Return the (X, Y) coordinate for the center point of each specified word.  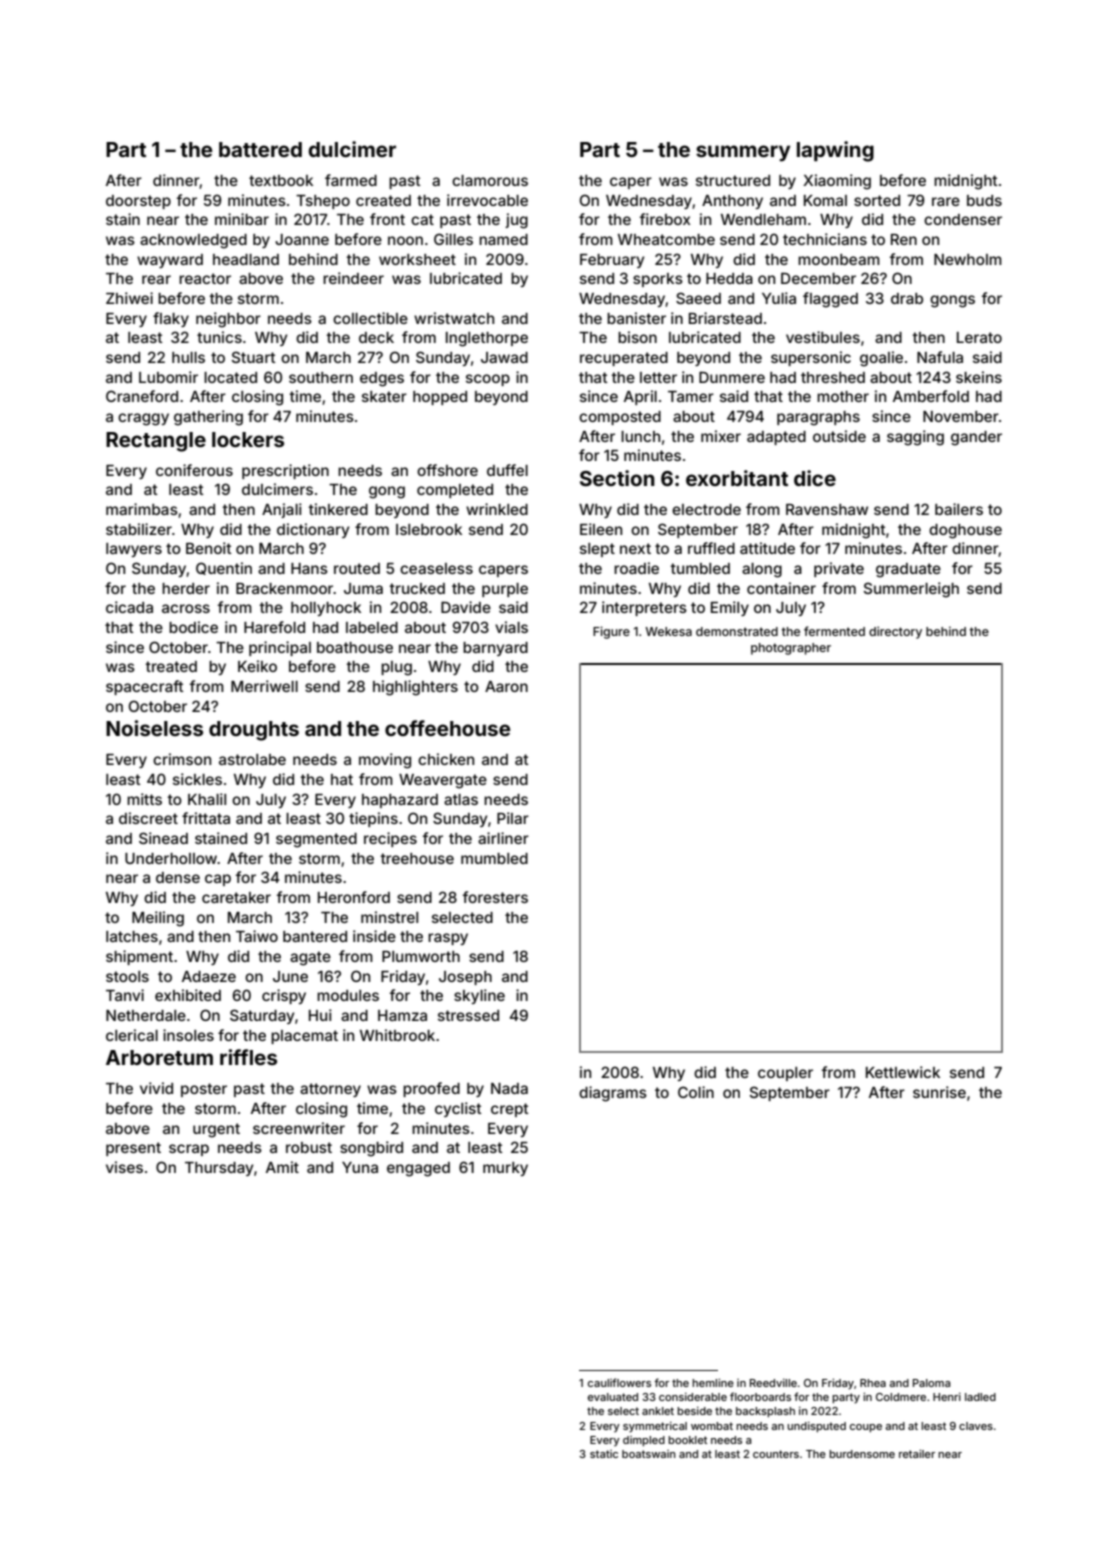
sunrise (939, 1092)
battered (260, 149)
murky (505, 1169)
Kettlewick (903, 1072)
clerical (132, 1035)
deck (376, 337)
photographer (791, 649)
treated (171, 666)
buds (984, 200)
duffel (507, 470)
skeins (979, 377)
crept (509, 1110)
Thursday (219, 1169)
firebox (664, 219)
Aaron (506, 686)
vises (124, 1167)
